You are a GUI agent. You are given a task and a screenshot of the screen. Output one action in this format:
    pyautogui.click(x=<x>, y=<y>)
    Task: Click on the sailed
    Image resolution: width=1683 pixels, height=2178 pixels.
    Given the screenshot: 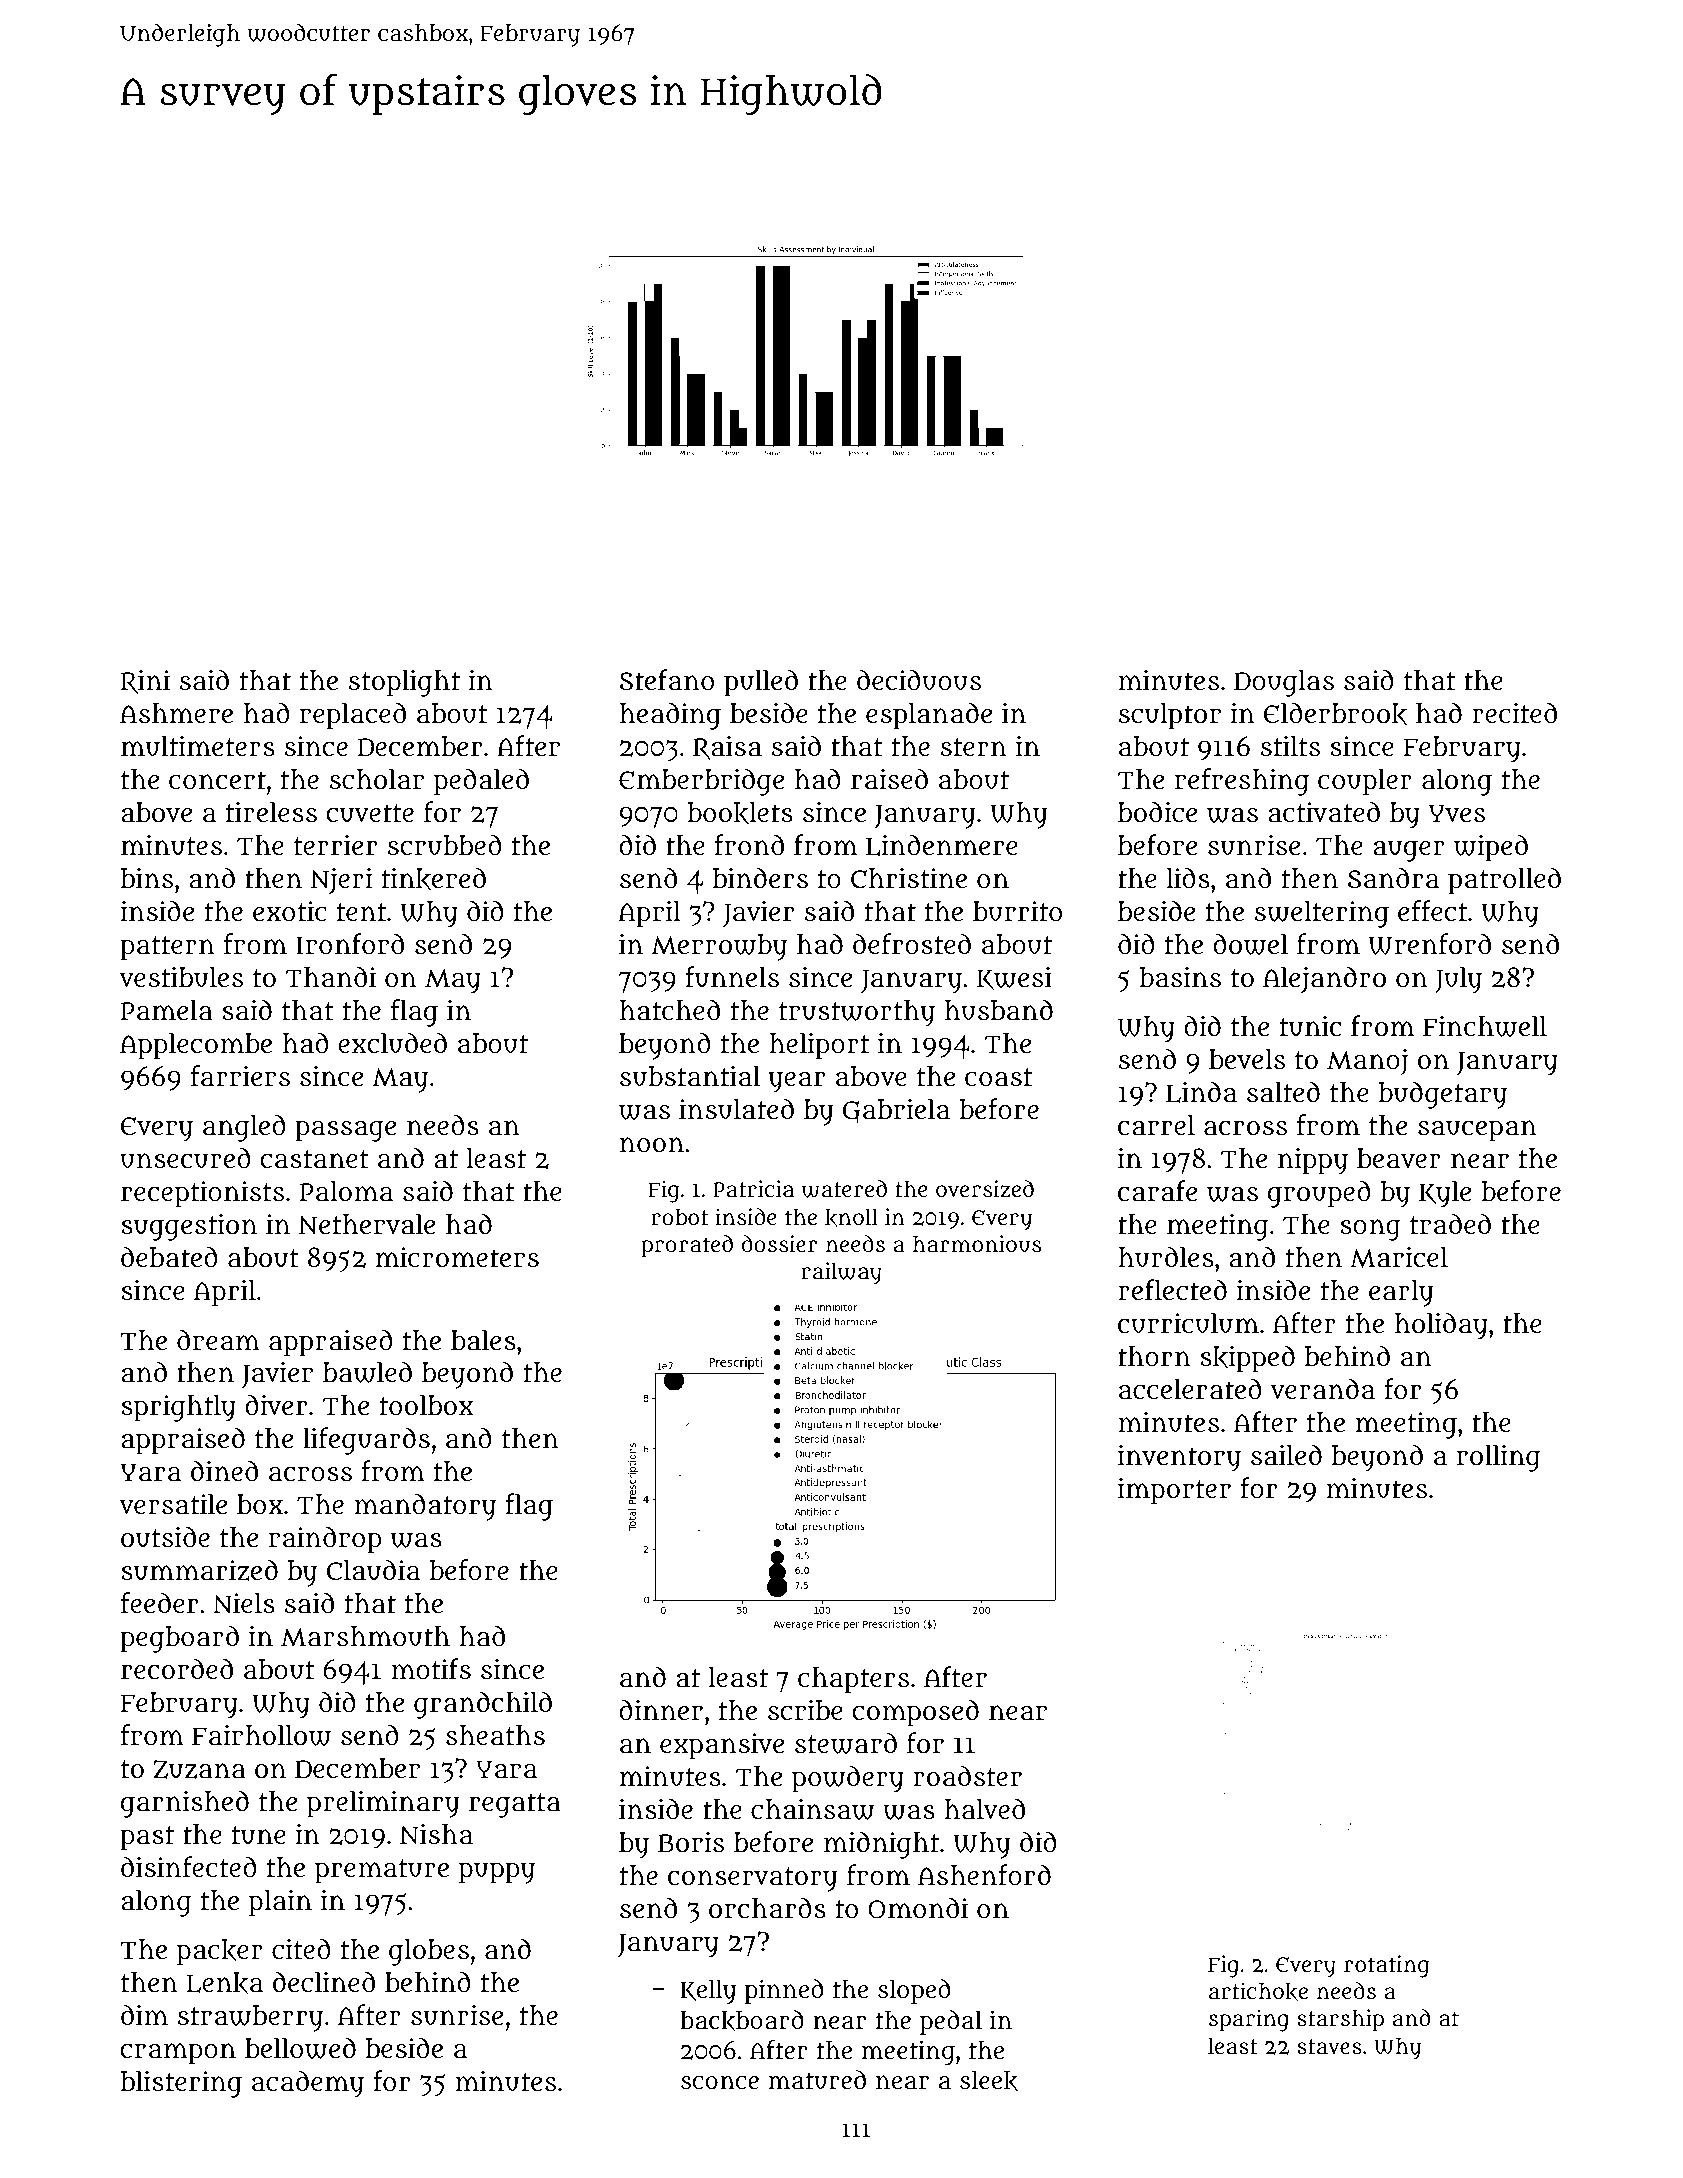 What is the action you would take?
    pyautogui.click(x=1286, y=1455)
